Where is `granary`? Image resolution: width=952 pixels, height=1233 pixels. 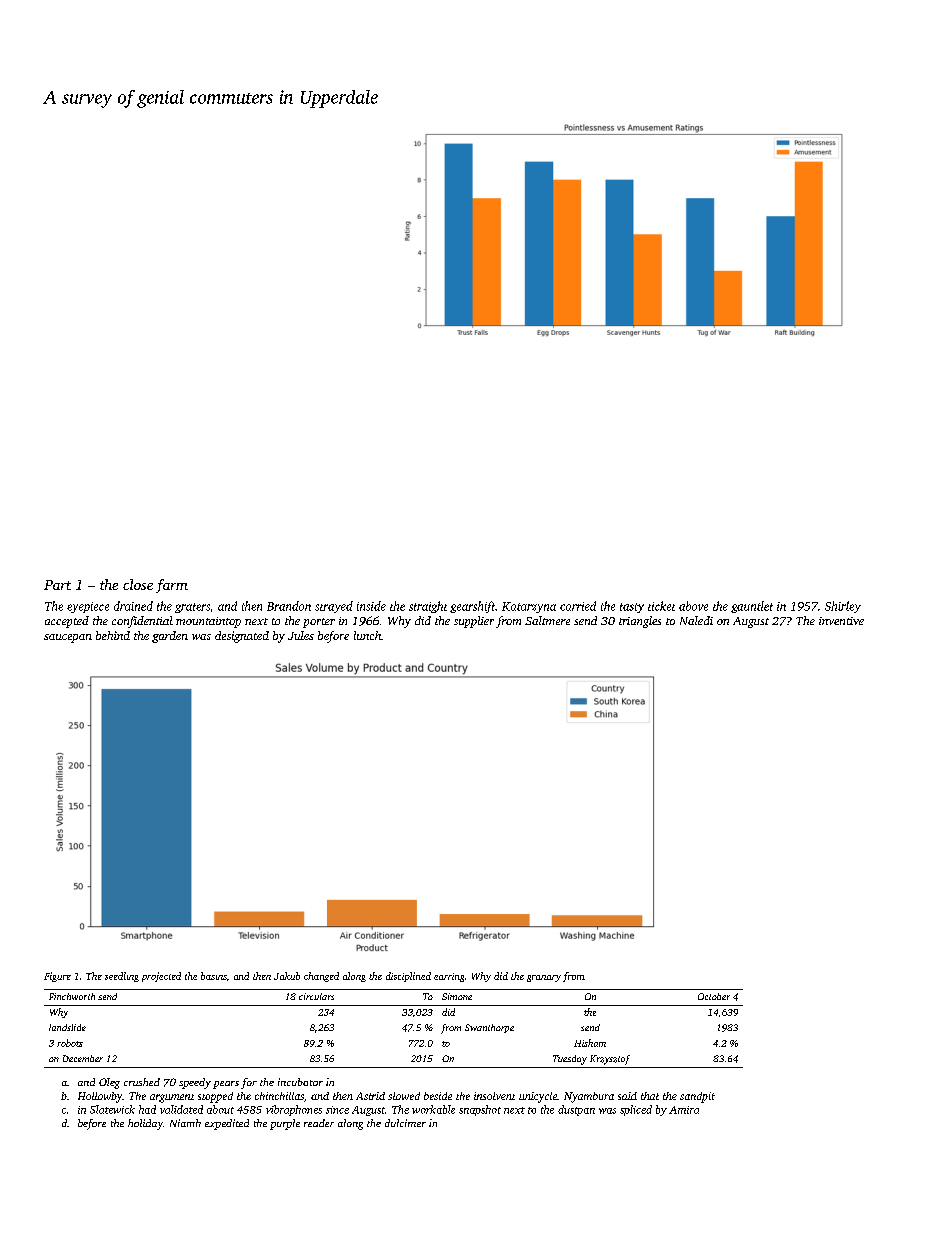
granary is located at coordinates (544, 978).
